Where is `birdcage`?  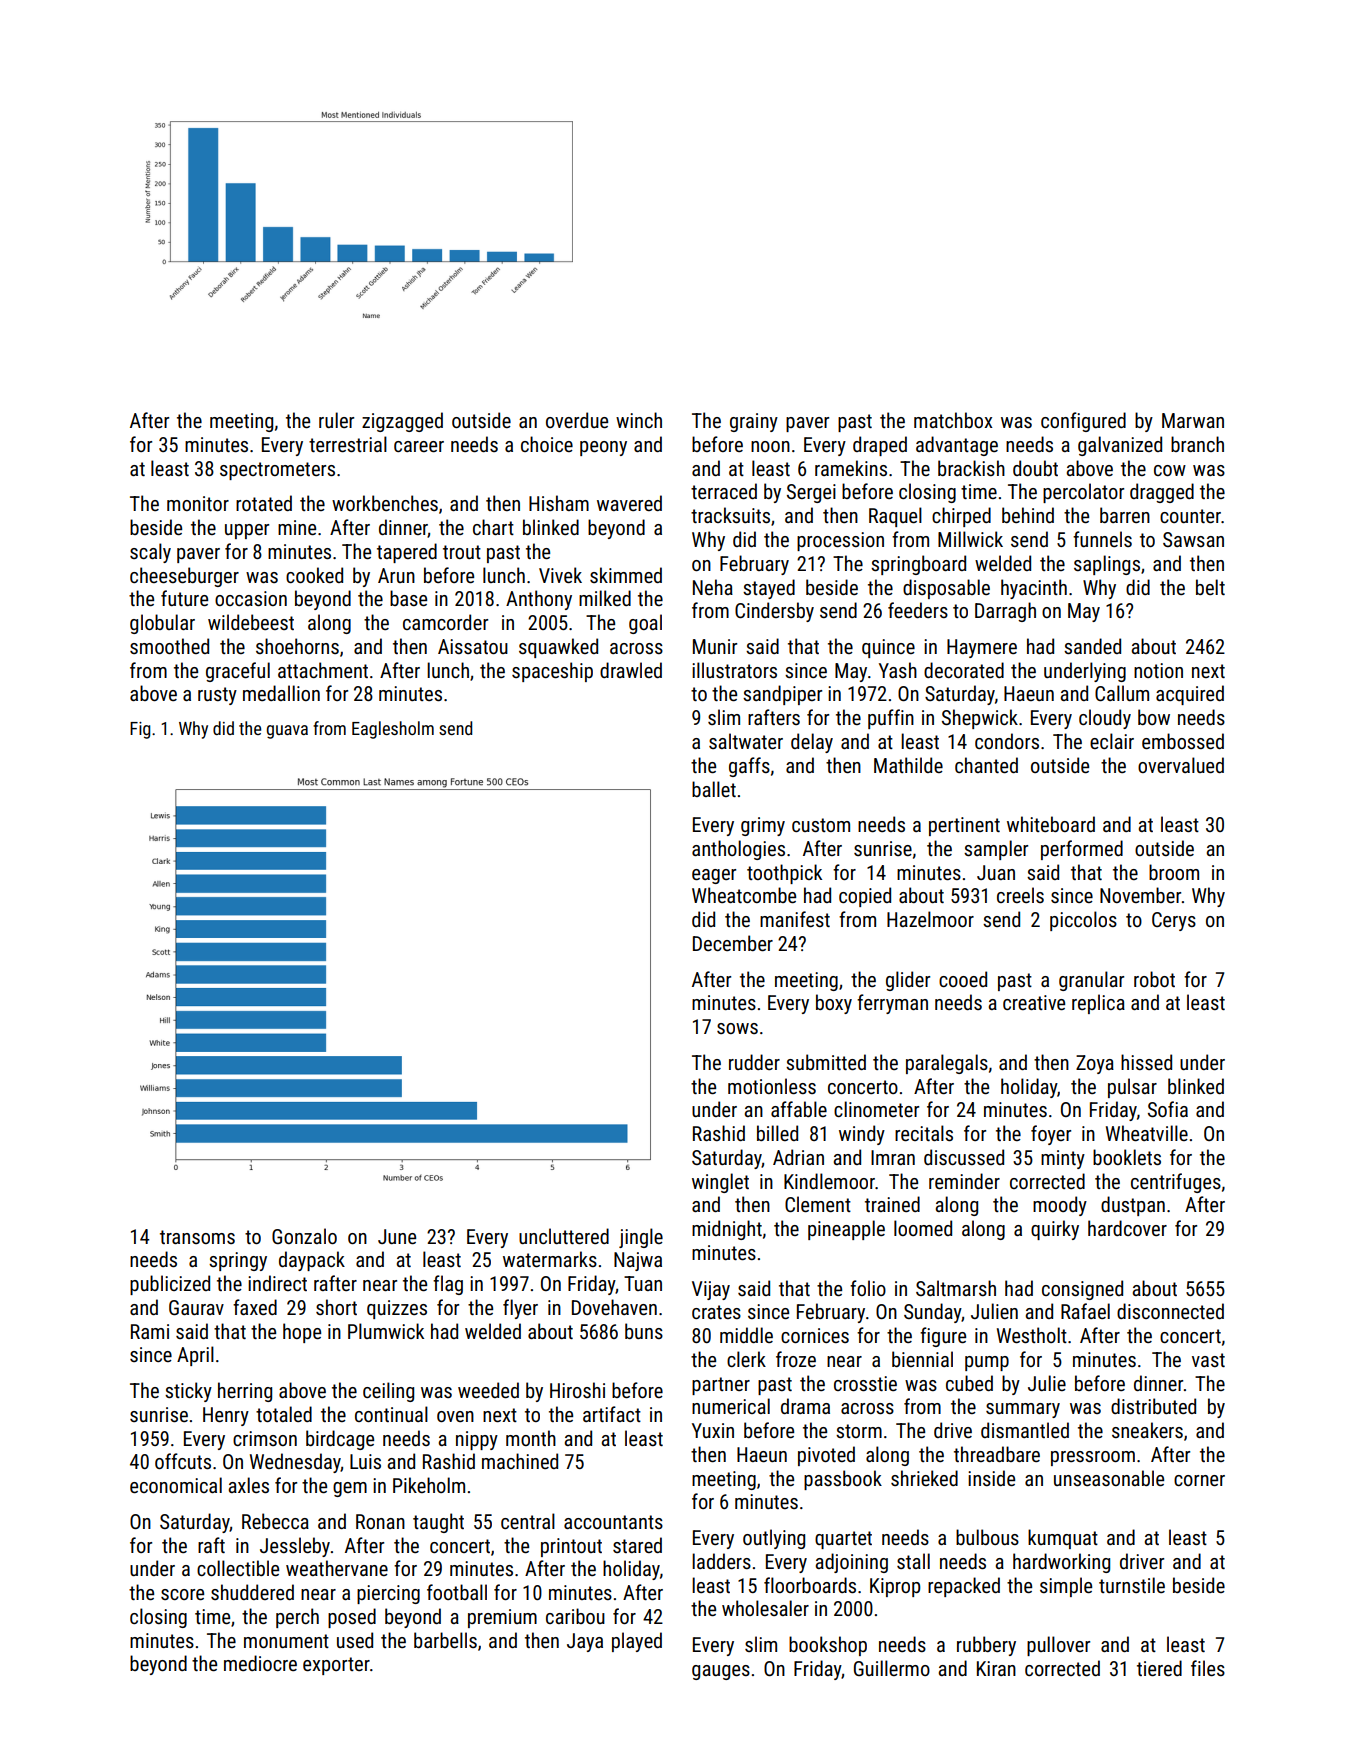 birdcage is located at coordinates (340, 1440).
